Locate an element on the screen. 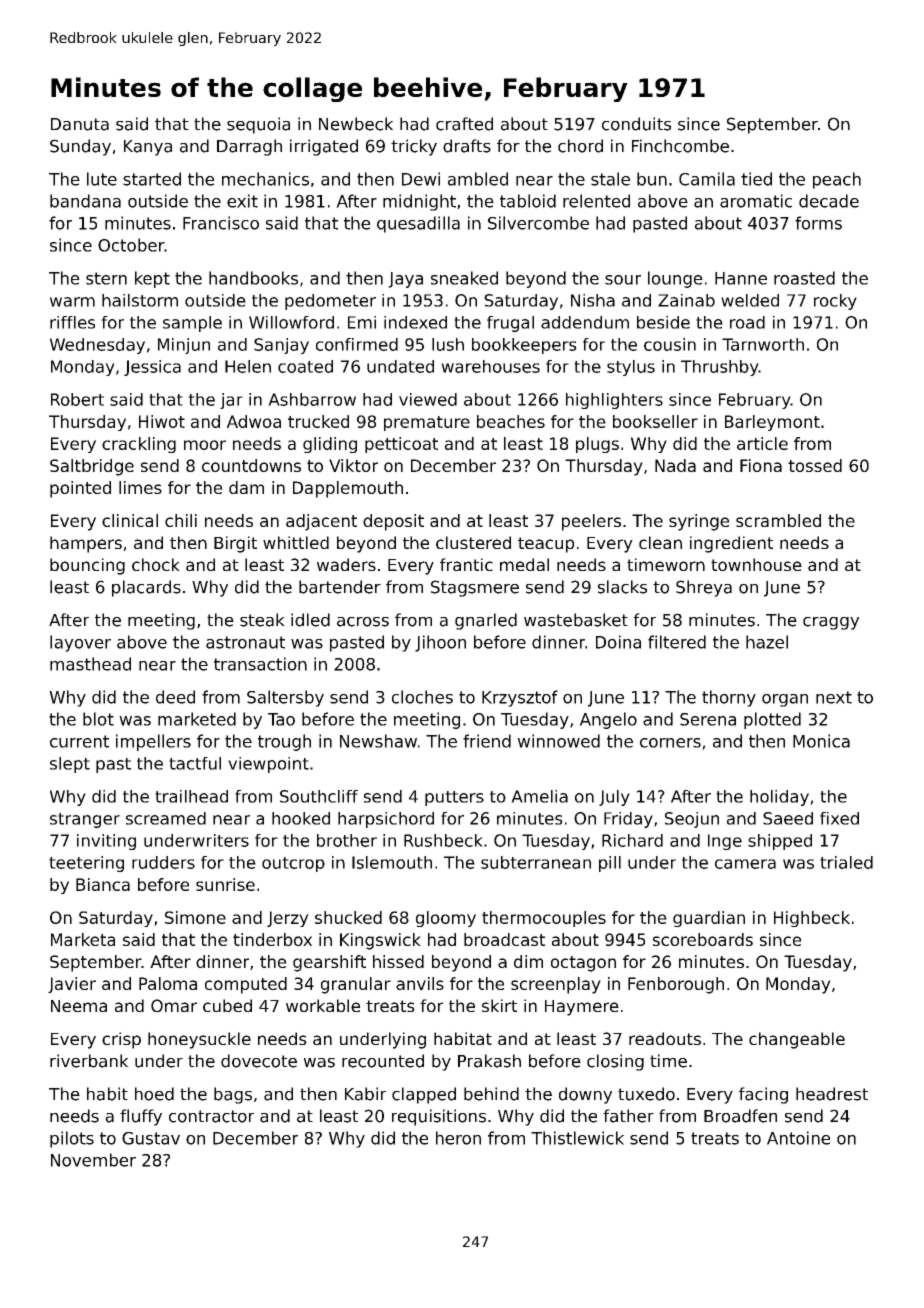  Highbeck is located at coordinates (812, 919).
